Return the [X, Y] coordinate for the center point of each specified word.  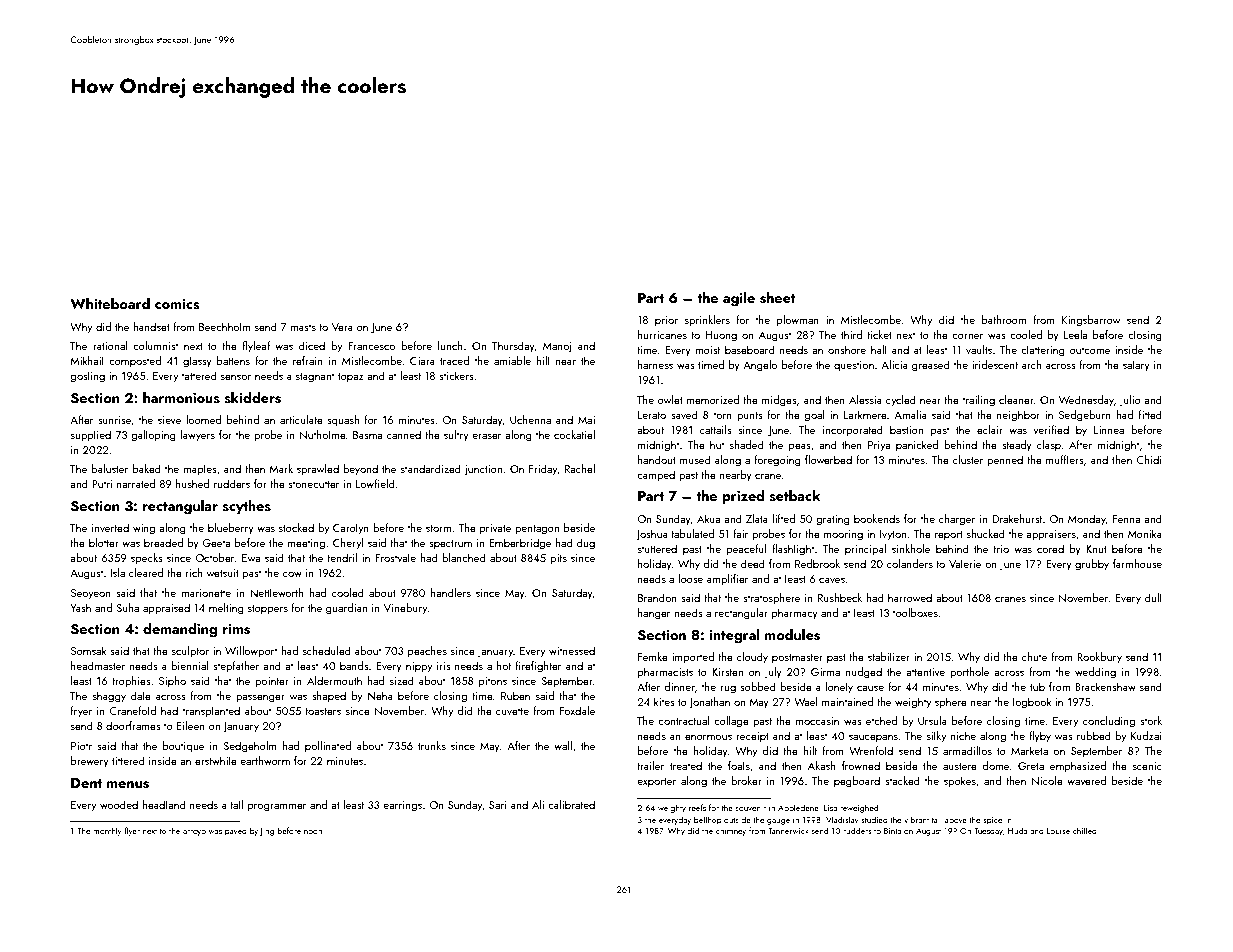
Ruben [515, 695]
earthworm [265, 760]
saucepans [873, 738]
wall [563, 745]
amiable [512, 360]
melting [226, 609]
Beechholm [225, 326]
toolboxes [915, 612]
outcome [1090, 350]
